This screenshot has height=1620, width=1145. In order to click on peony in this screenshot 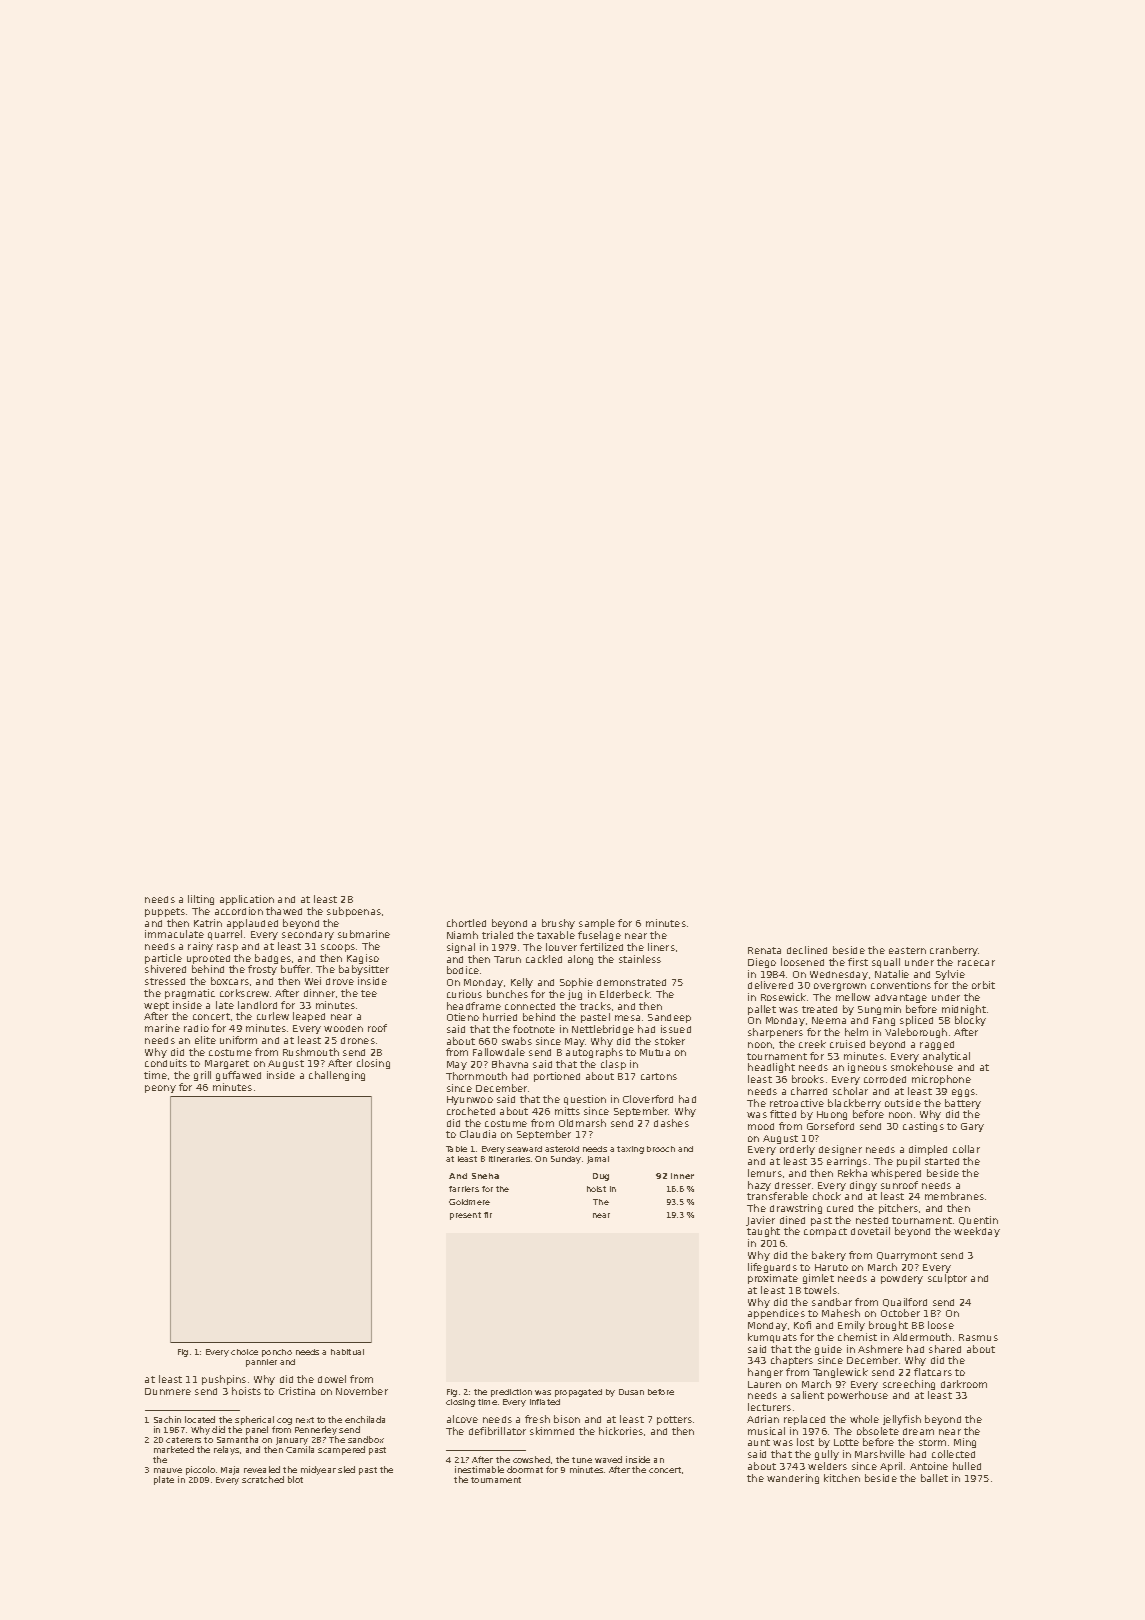, I will do `click(160, 1089)`.
